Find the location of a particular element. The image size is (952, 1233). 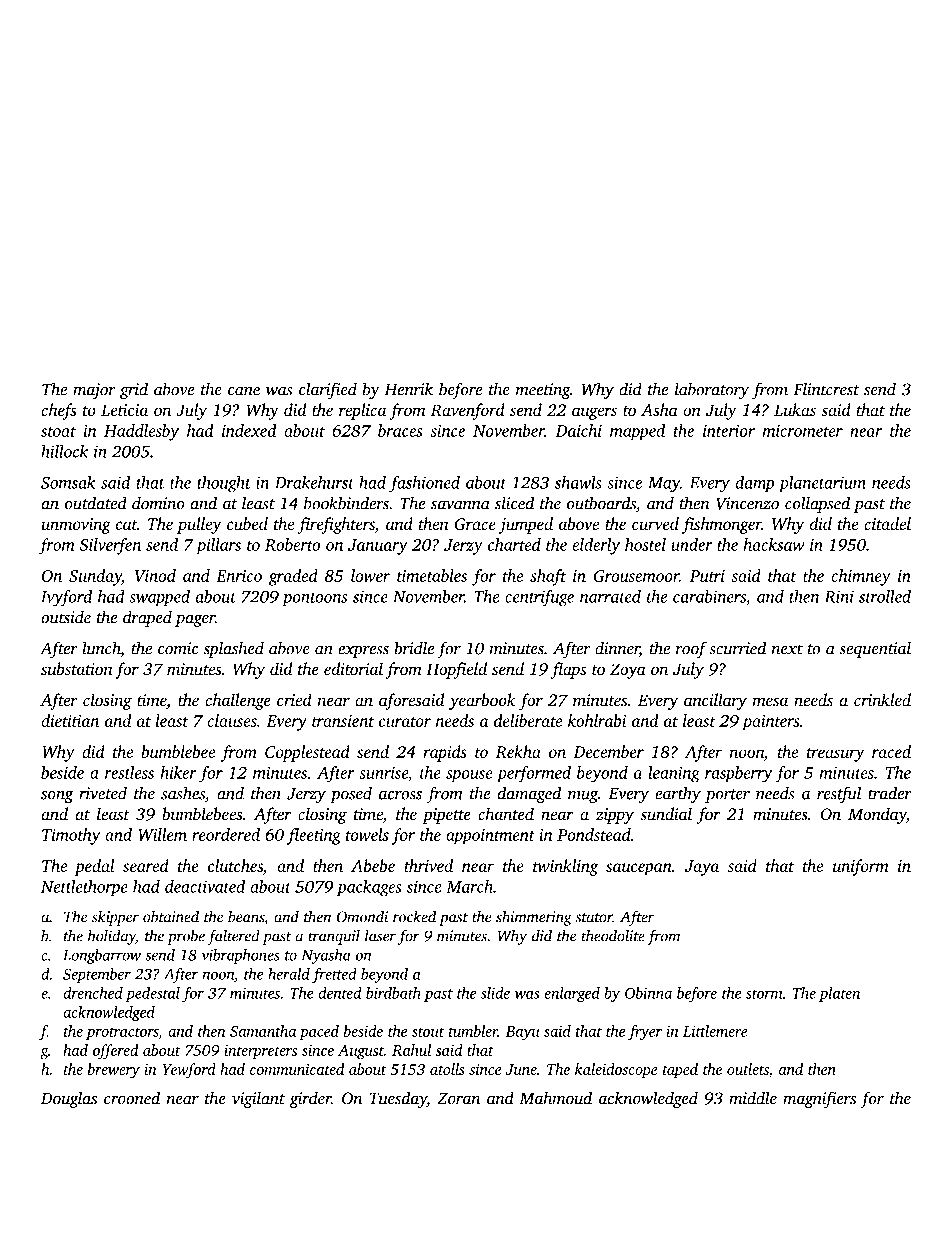

thought is located at coordinates (224, 484).
